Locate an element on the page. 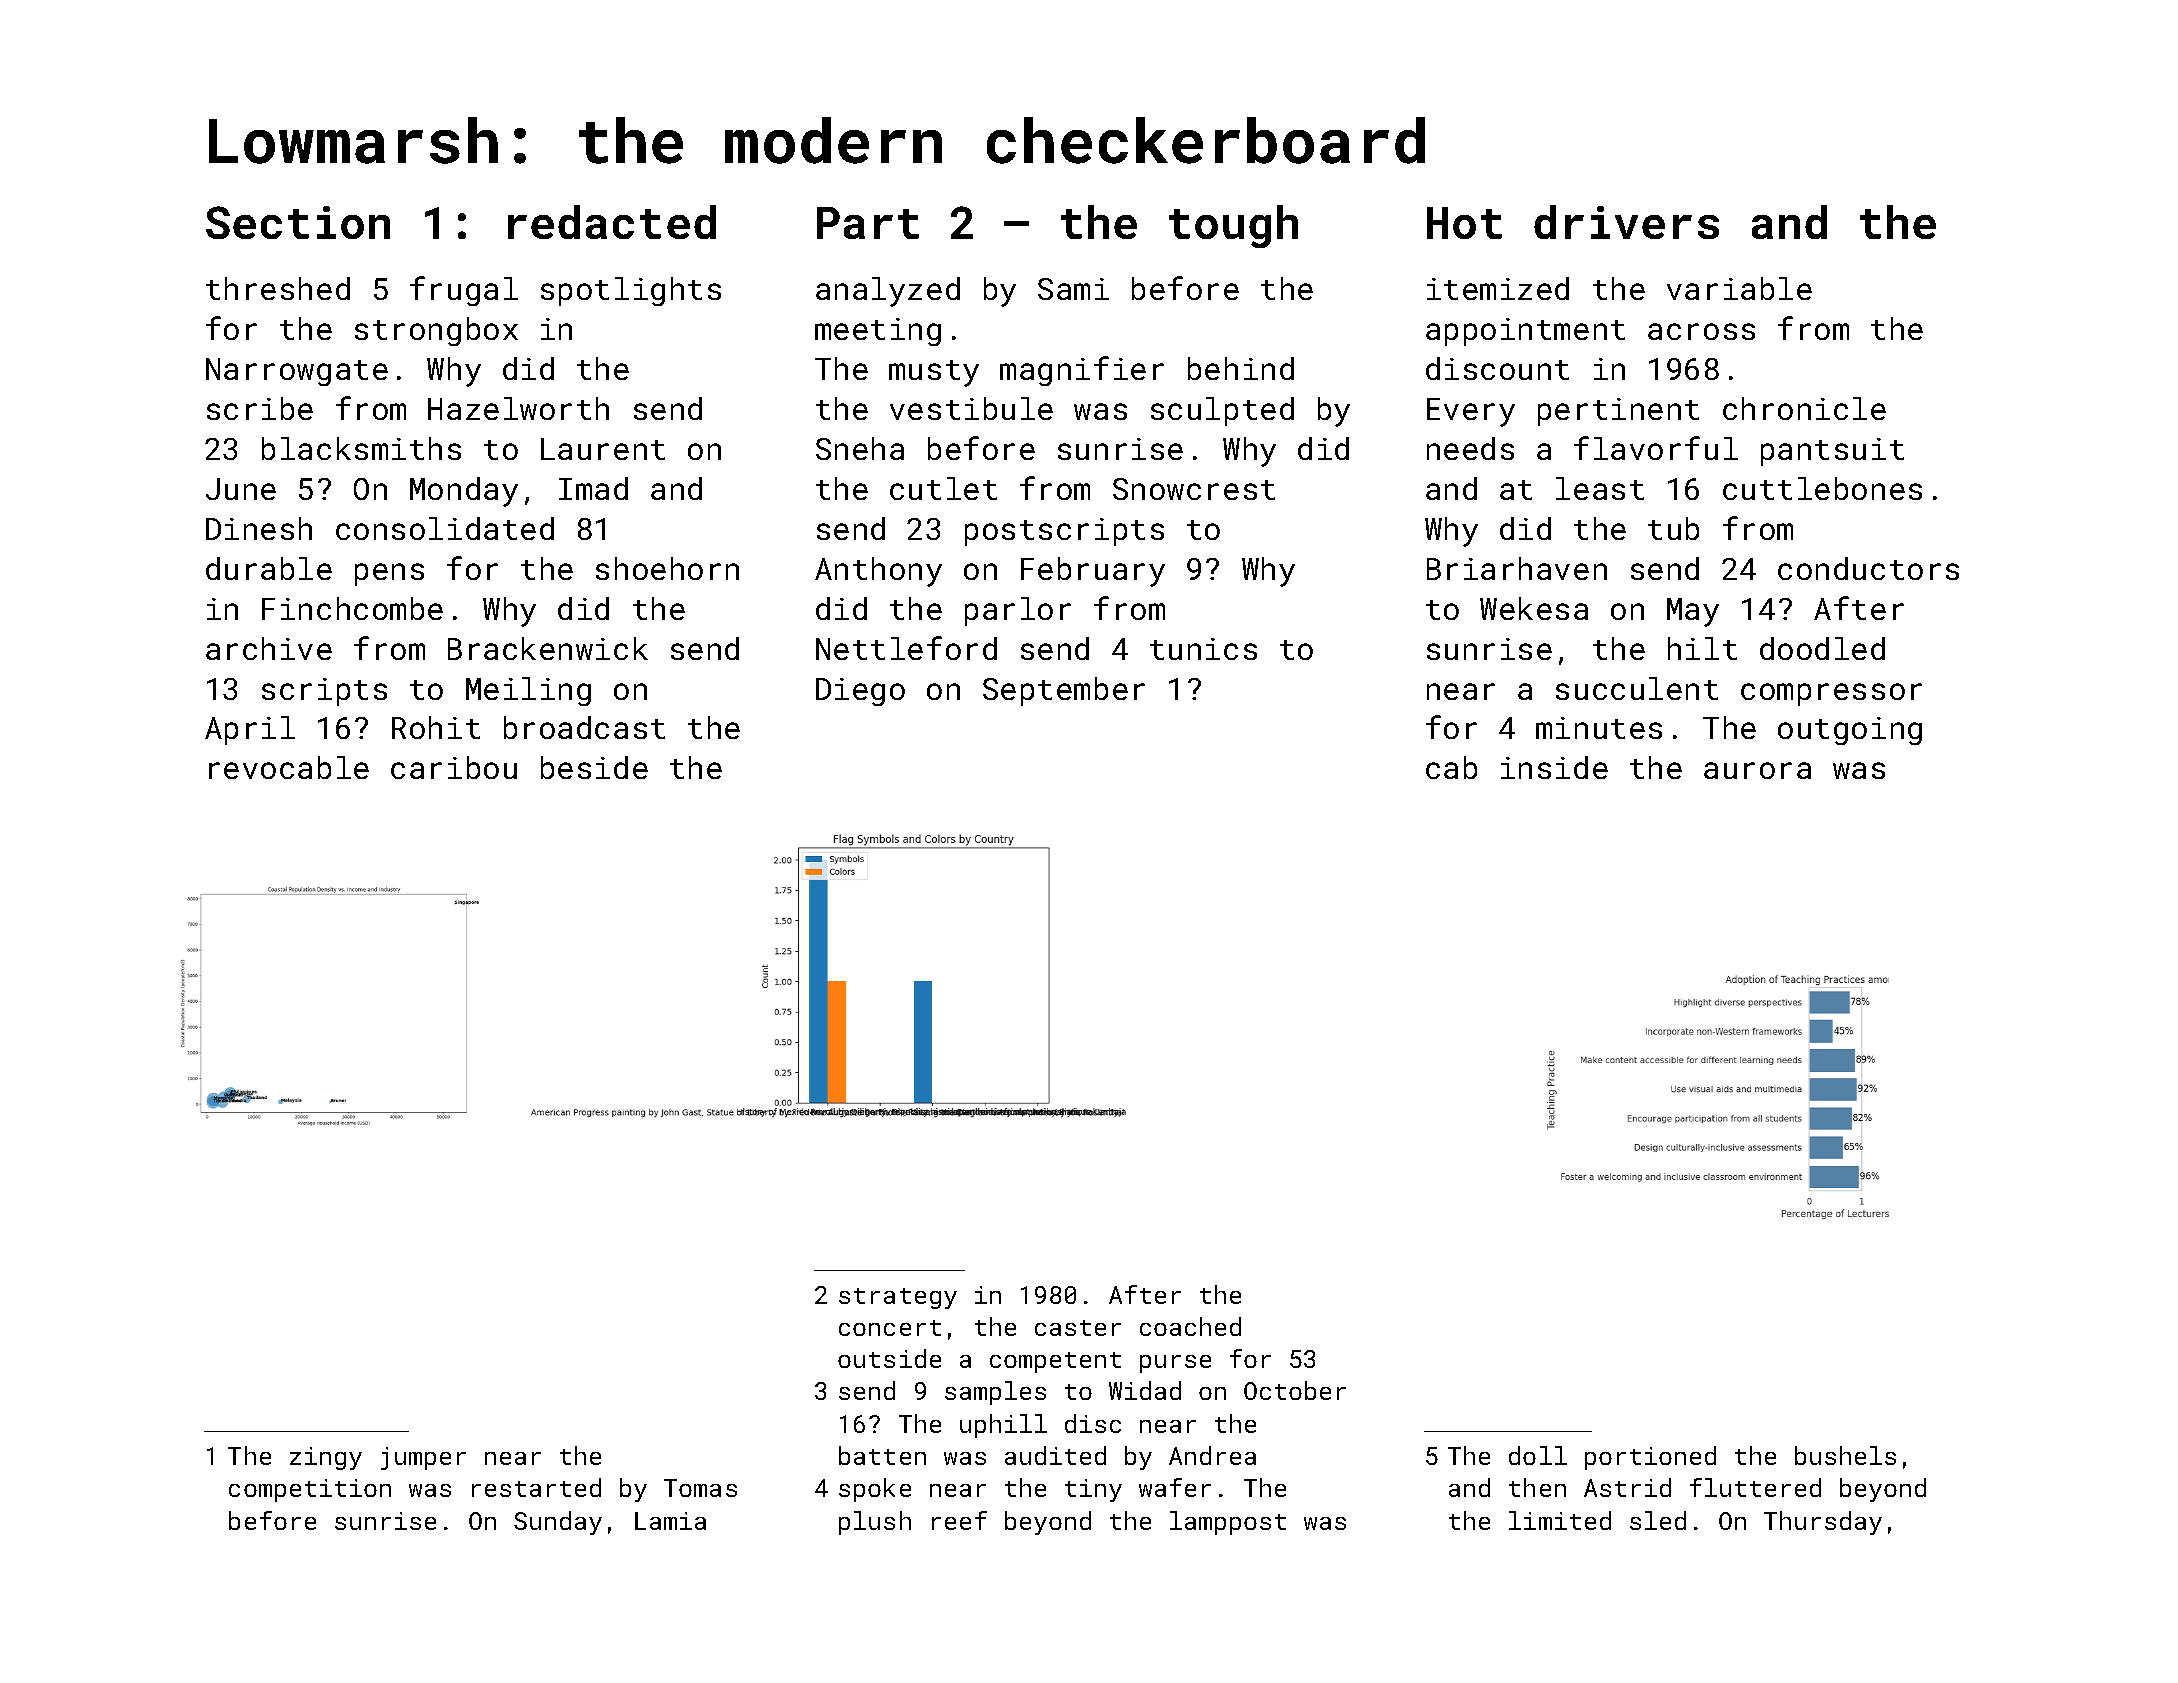 The image size is (2178, 1683). competent is located at coordinates (1055, 1362).
